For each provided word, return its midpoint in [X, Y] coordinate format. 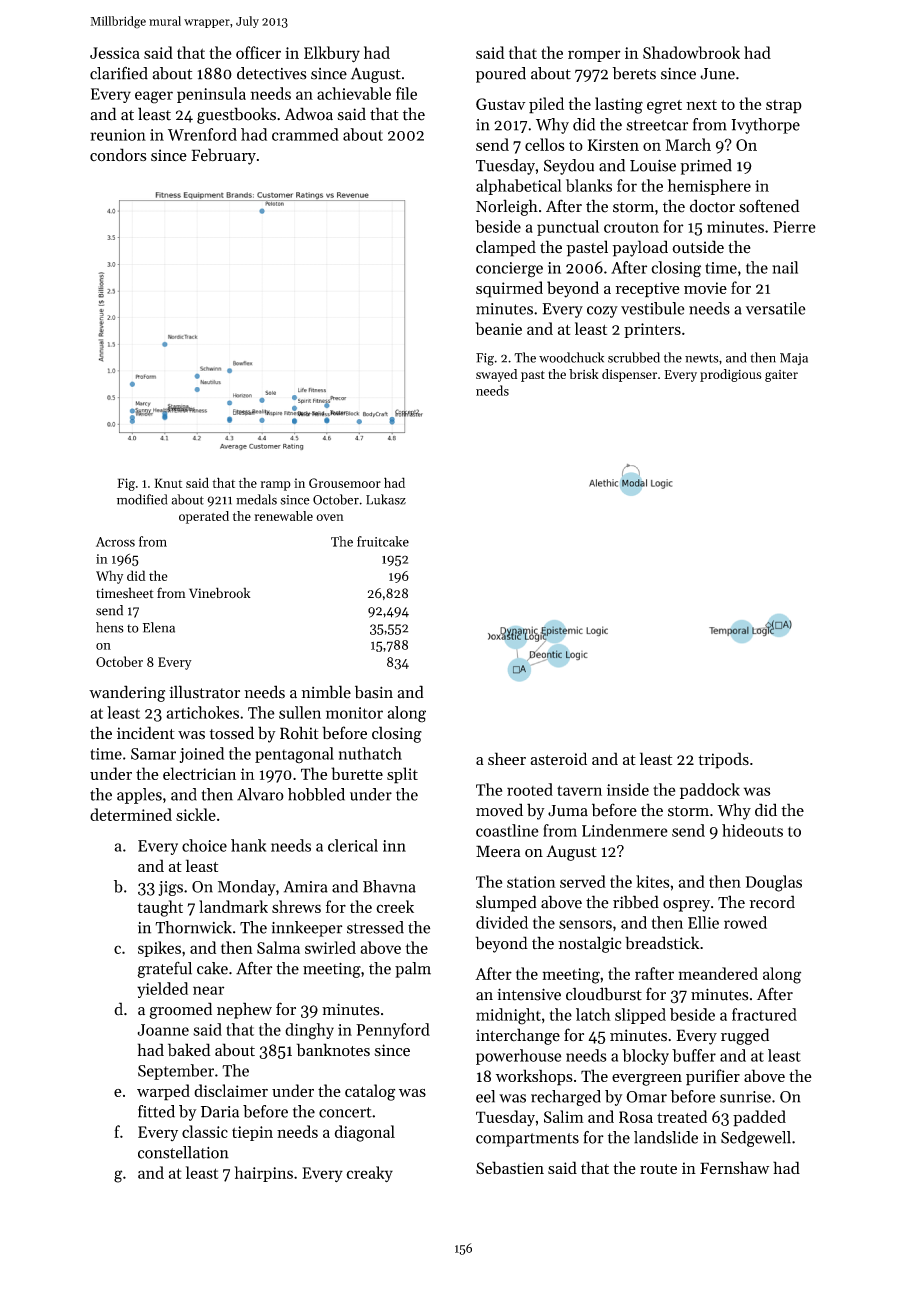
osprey [686, 906]
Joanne [163, 1030]
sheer [507, 758]
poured [501, 75]
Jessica [115, 53]
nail [785, 267]
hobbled [316, 794]
